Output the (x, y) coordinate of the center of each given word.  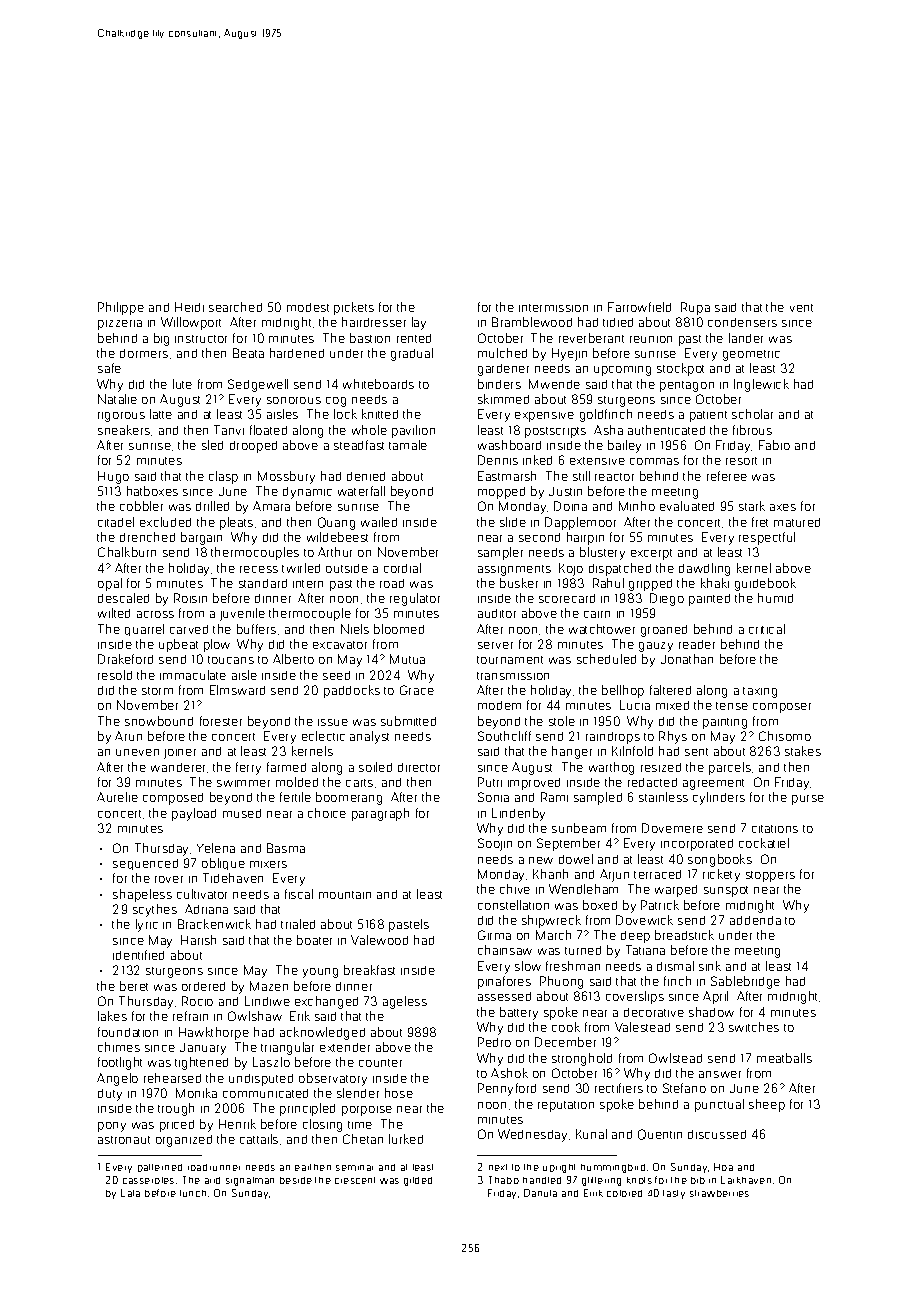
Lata (130, 1193)
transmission (513, 676)
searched (235, 307)
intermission (553, 308)
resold (115, 675)
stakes (803, 751)
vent (801, 308)
